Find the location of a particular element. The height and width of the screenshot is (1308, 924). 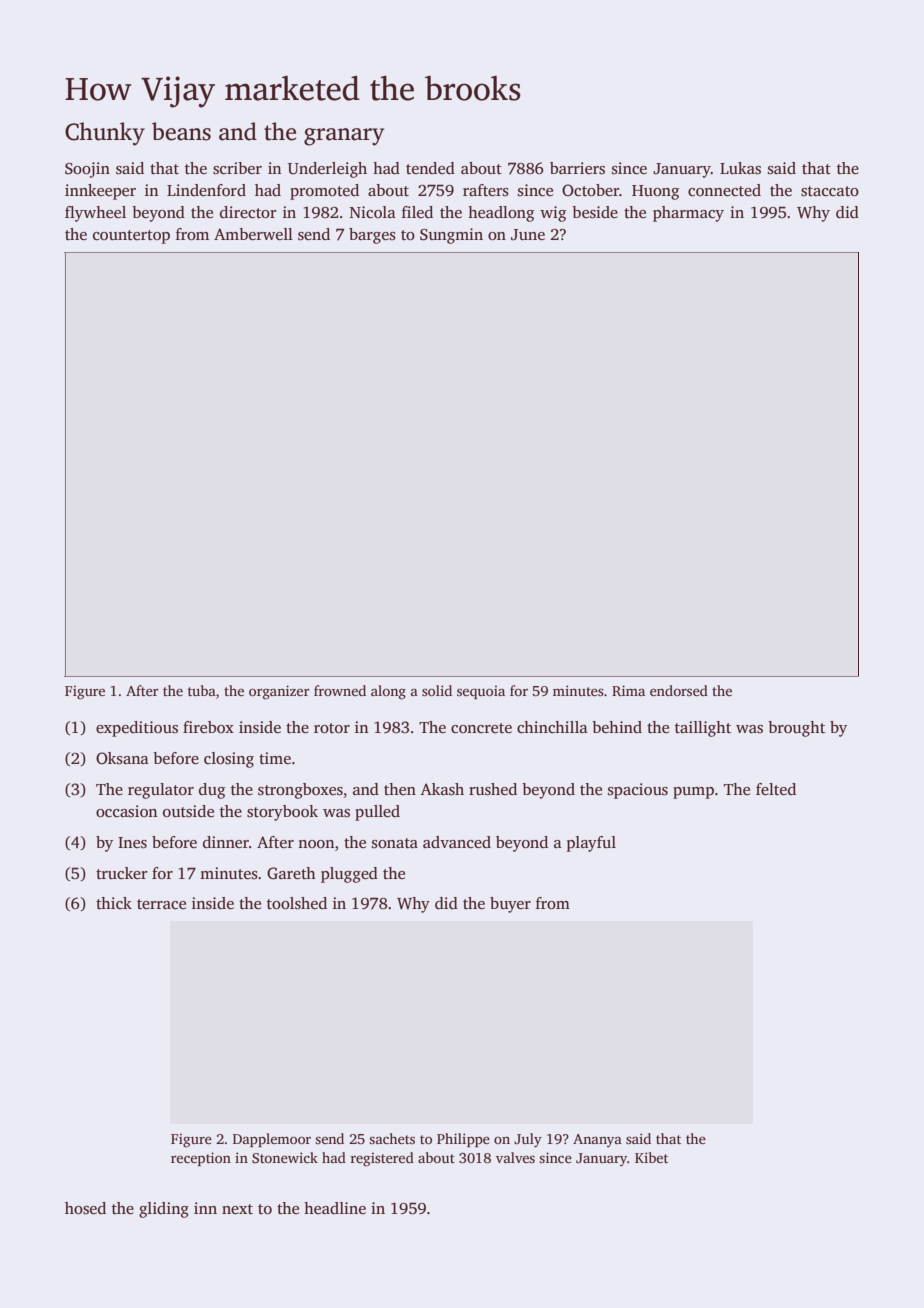

staccato is located at coordinates (830, 191).
